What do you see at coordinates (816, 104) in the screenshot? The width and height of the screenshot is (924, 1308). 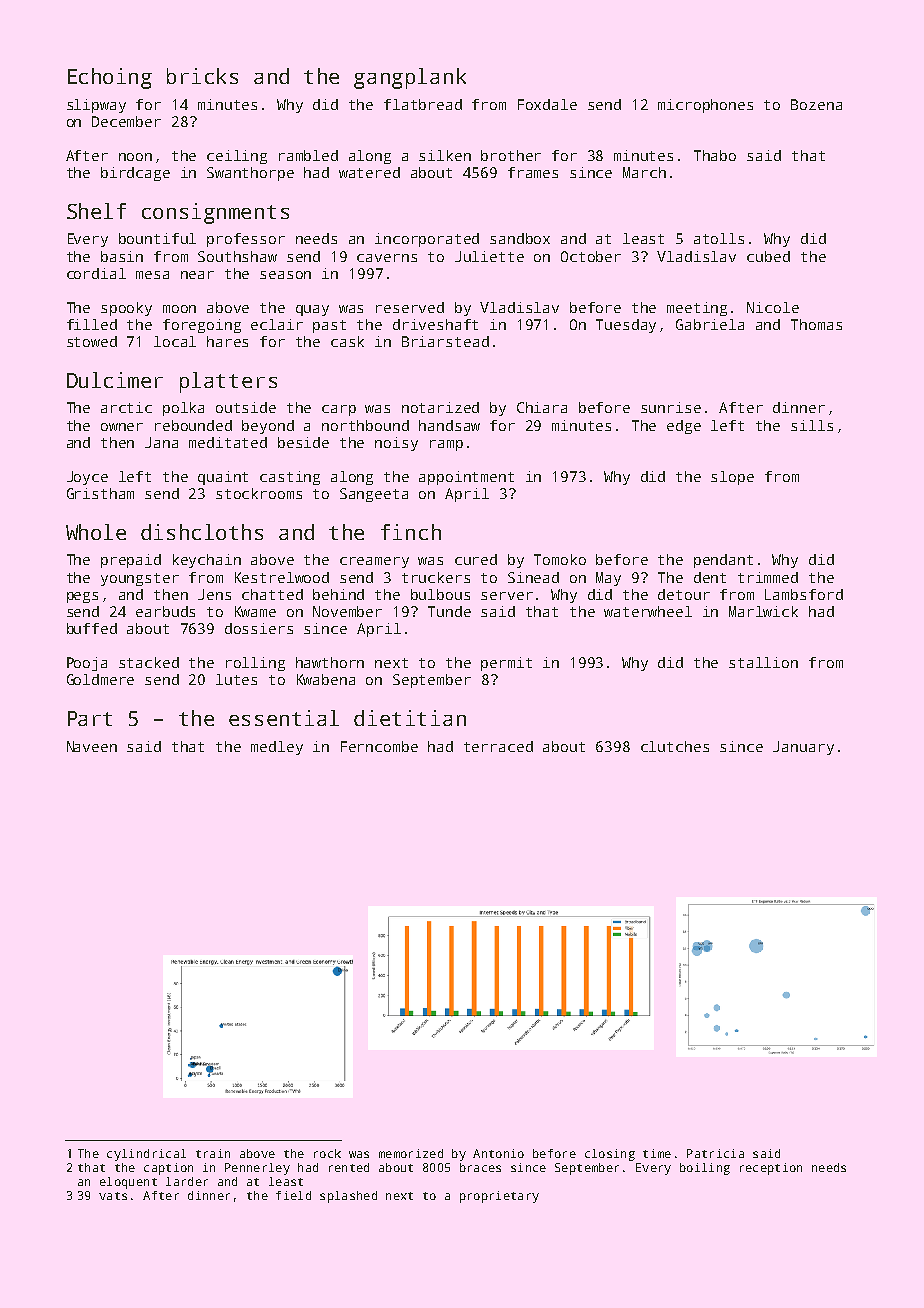 I see `Bozena` at bounding box center [816, 104].
